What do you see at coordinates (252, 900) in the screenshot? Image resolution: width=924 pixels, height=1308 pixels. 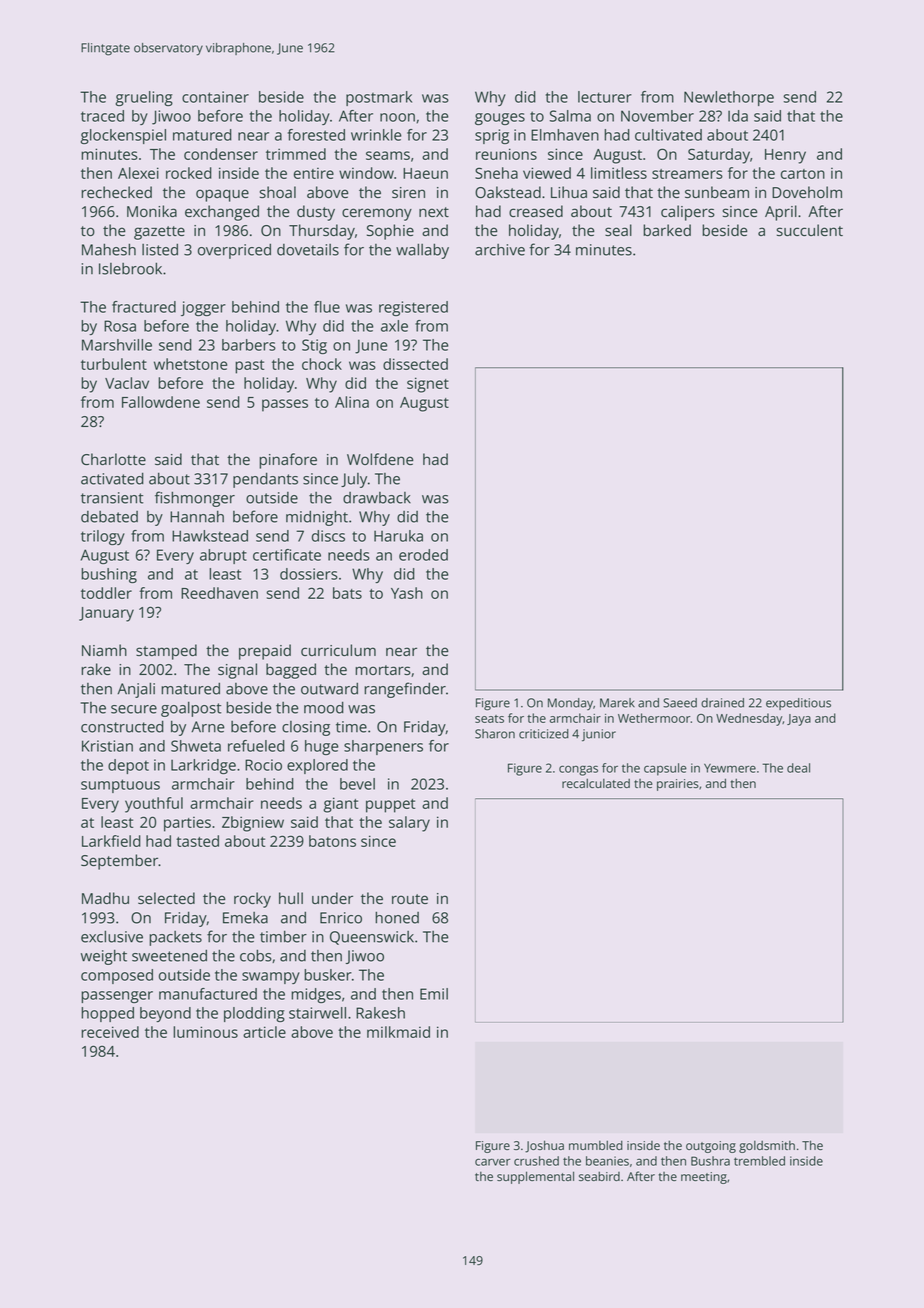 I see `rocky` at bounding box center [252, 900].
